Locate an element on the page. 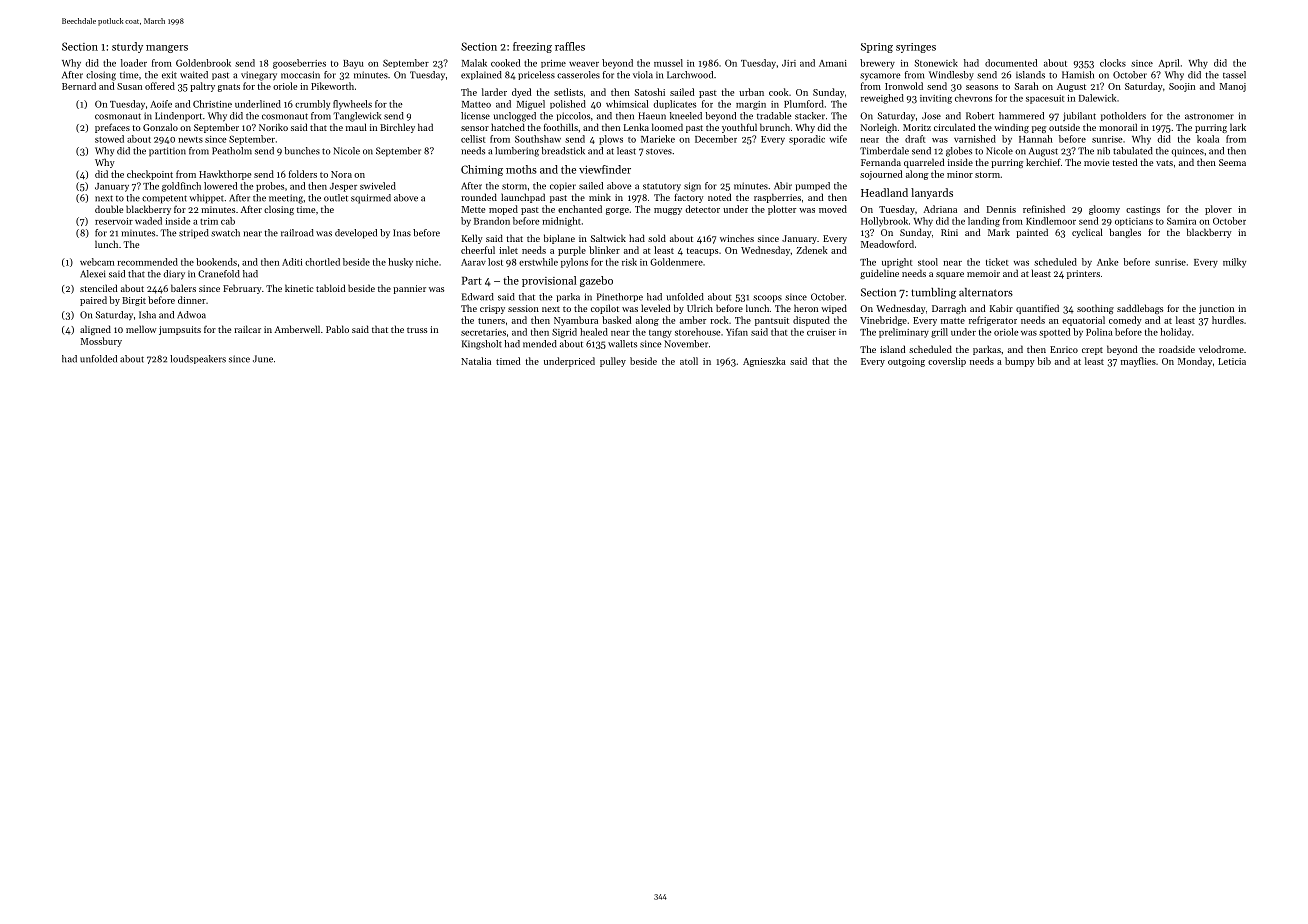  syringes is located at coordinates (916, 48).
